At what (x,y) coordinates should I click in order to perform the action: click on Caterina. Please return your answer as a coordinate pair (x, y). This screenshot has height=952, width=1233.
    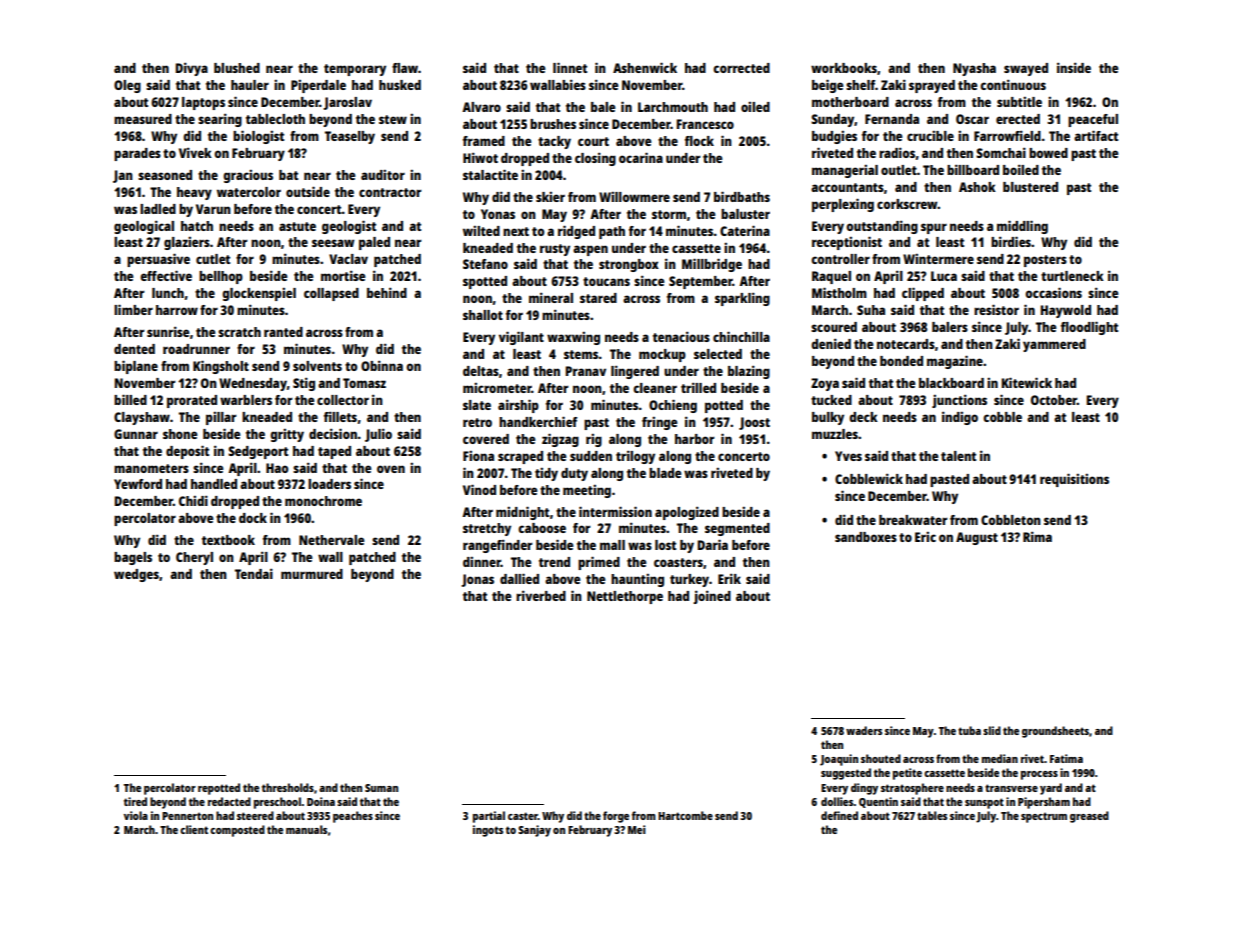
    Looking at the image, I should click on (745, 230).
